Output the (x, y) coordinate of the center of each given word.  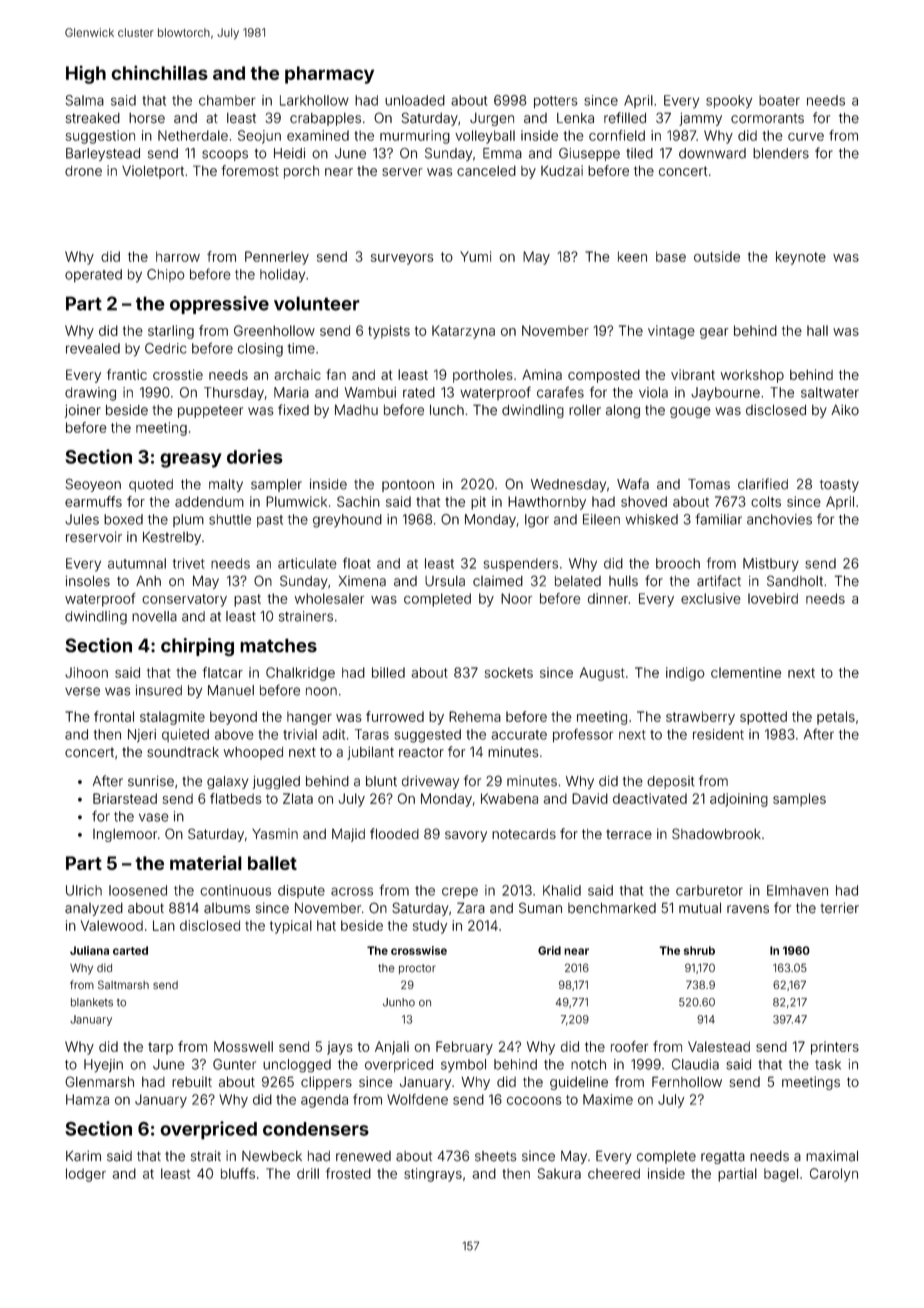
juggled (276, 782)
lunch (447, 410)
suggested (427, 736)
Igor (537, 521)
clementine (746, 672)
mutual (700, 908)
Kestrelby (172, 538)
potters (556, 102)
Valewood (112, 925)
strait (206, 1156)
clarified (763, 484)
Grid (549, 950)
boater (779, 100)
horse (147, 118)
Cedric (166, 348)
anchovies (779, 519)
